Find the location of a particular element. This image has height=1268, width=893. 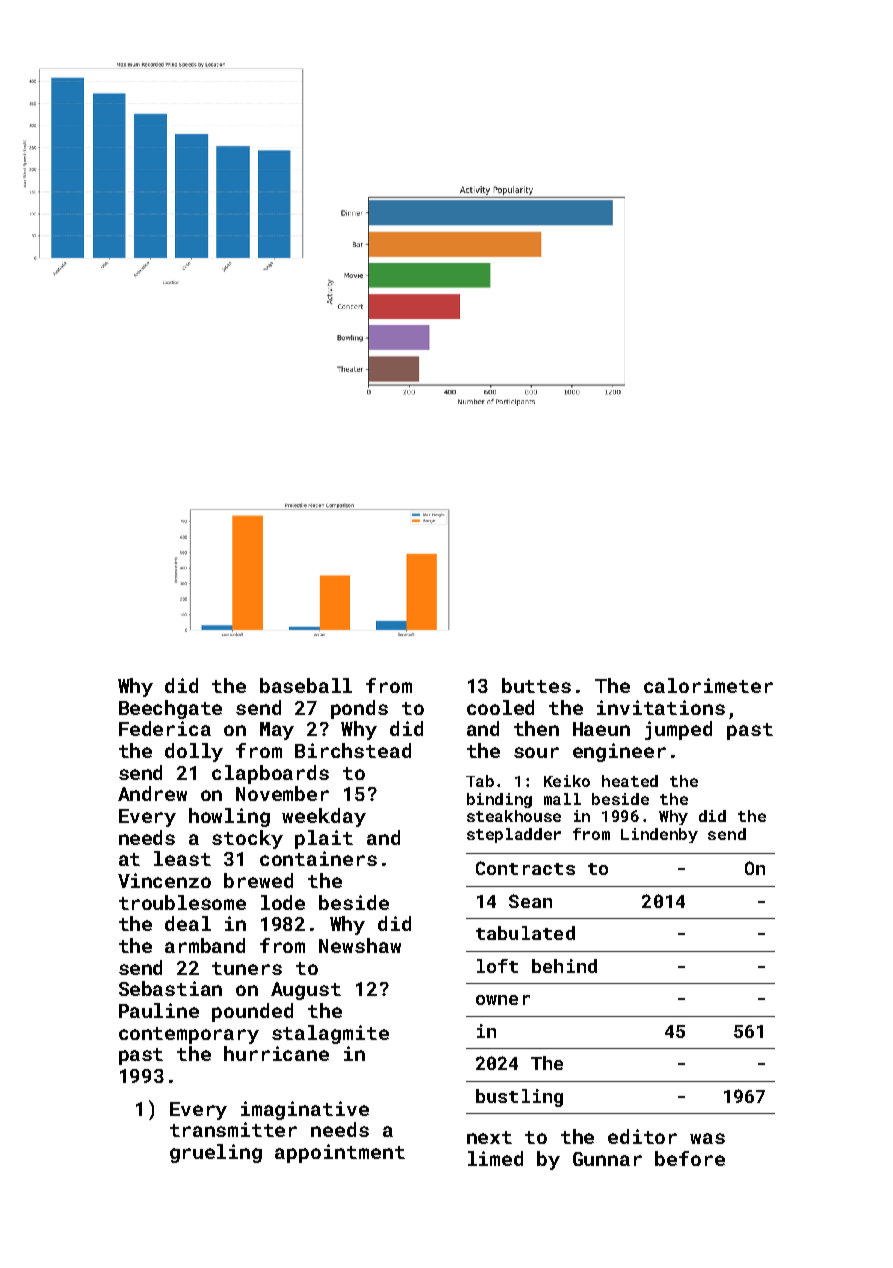

contemporary is located at coordinates (189, 1035).
